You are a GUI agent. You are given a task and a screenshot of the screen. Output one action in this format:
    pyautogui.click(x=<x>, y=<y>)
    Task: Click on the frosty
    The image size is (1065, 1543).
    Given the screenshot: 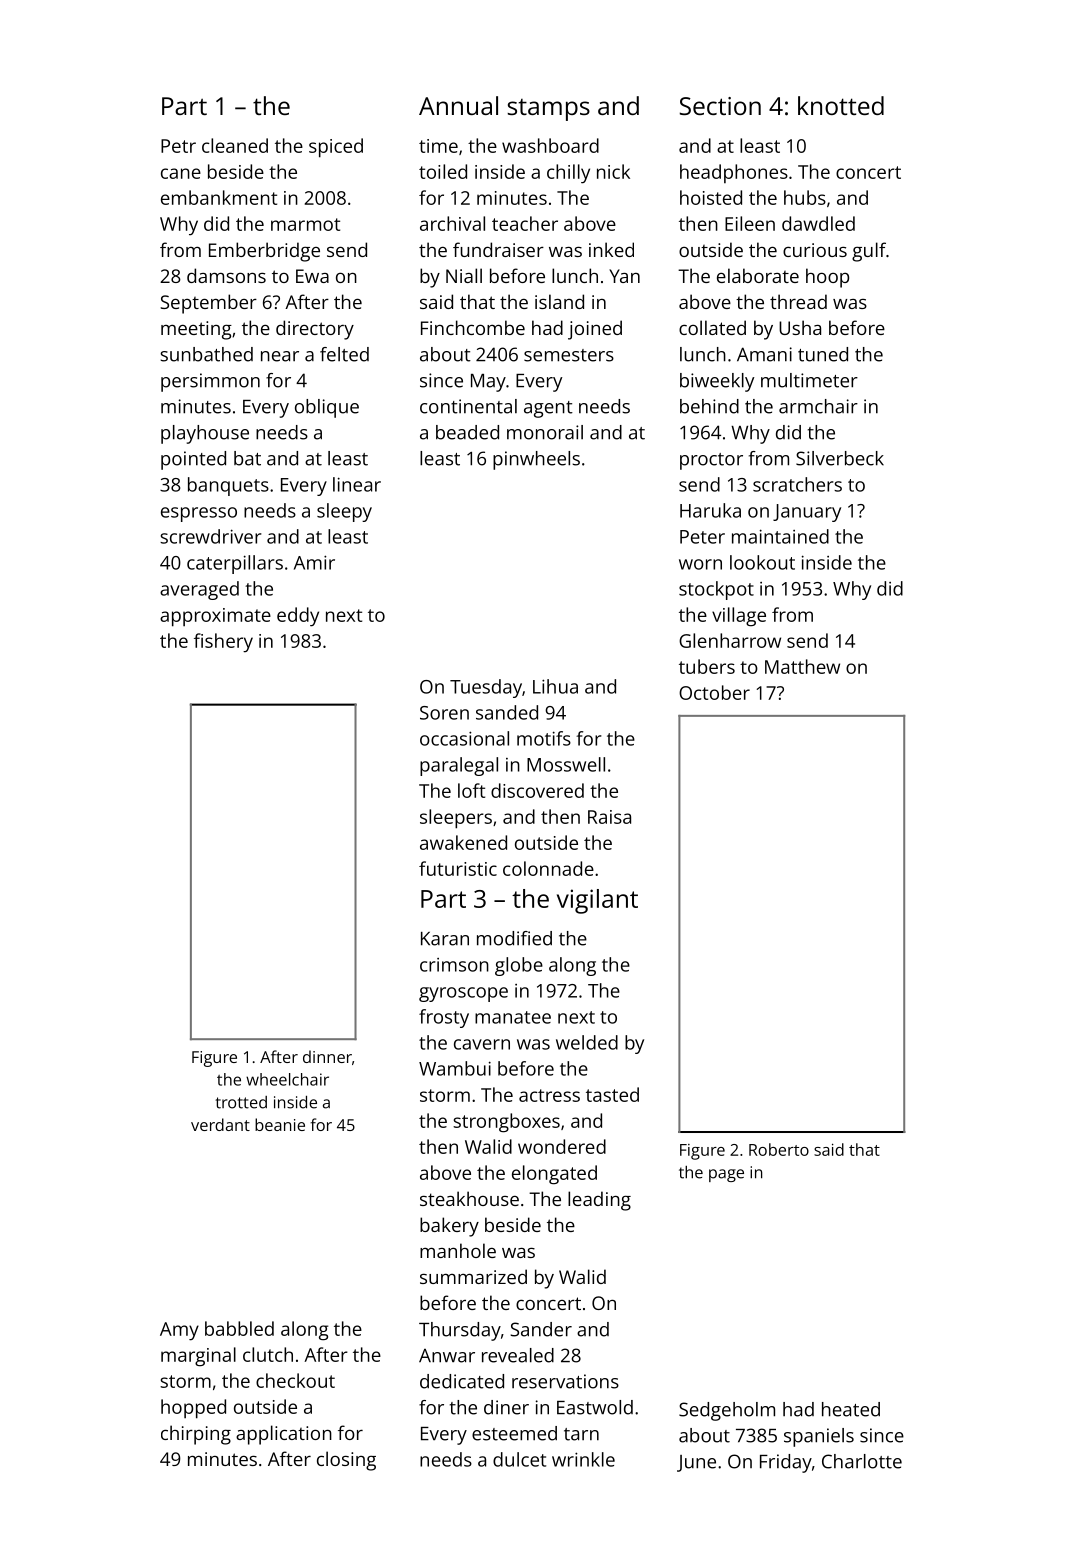 What is the action you would take?
    pyautogui.click(x=444, y=1018)
